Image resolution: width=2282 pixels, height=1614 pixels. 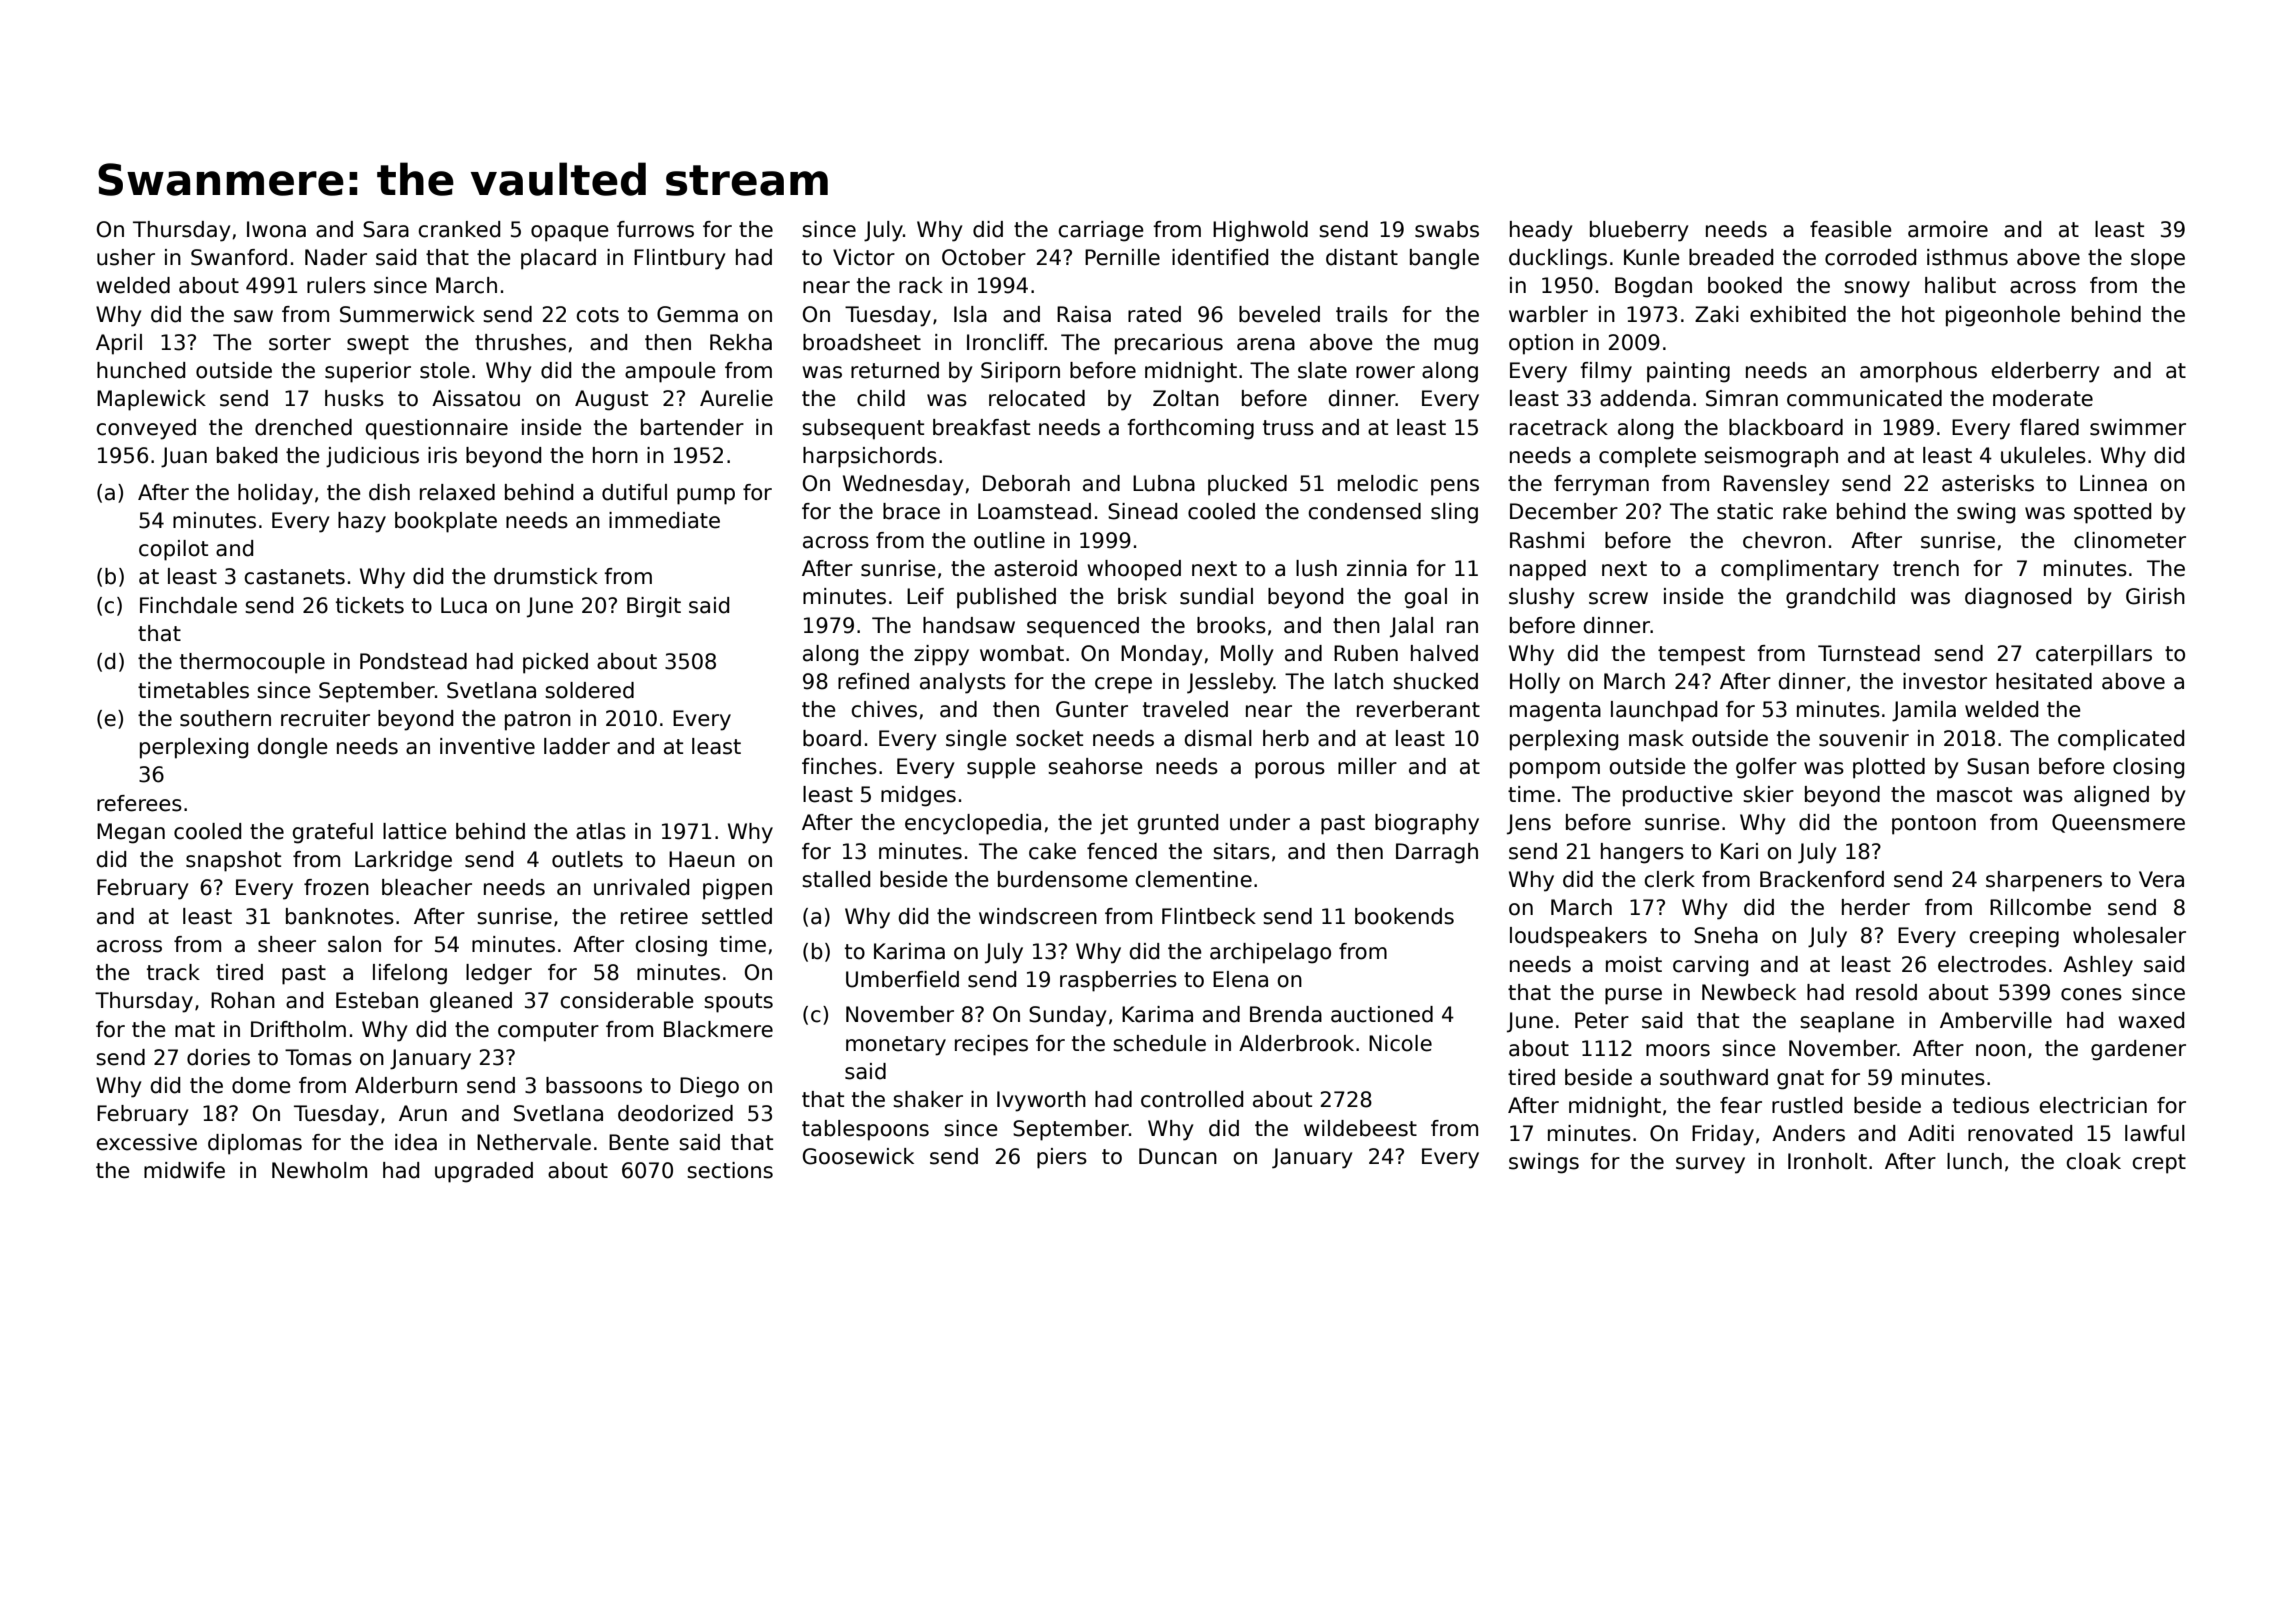 What do you see at coordinates (1322, 370) in the image?
I see `slate` at bounding box center [1322, 370].
